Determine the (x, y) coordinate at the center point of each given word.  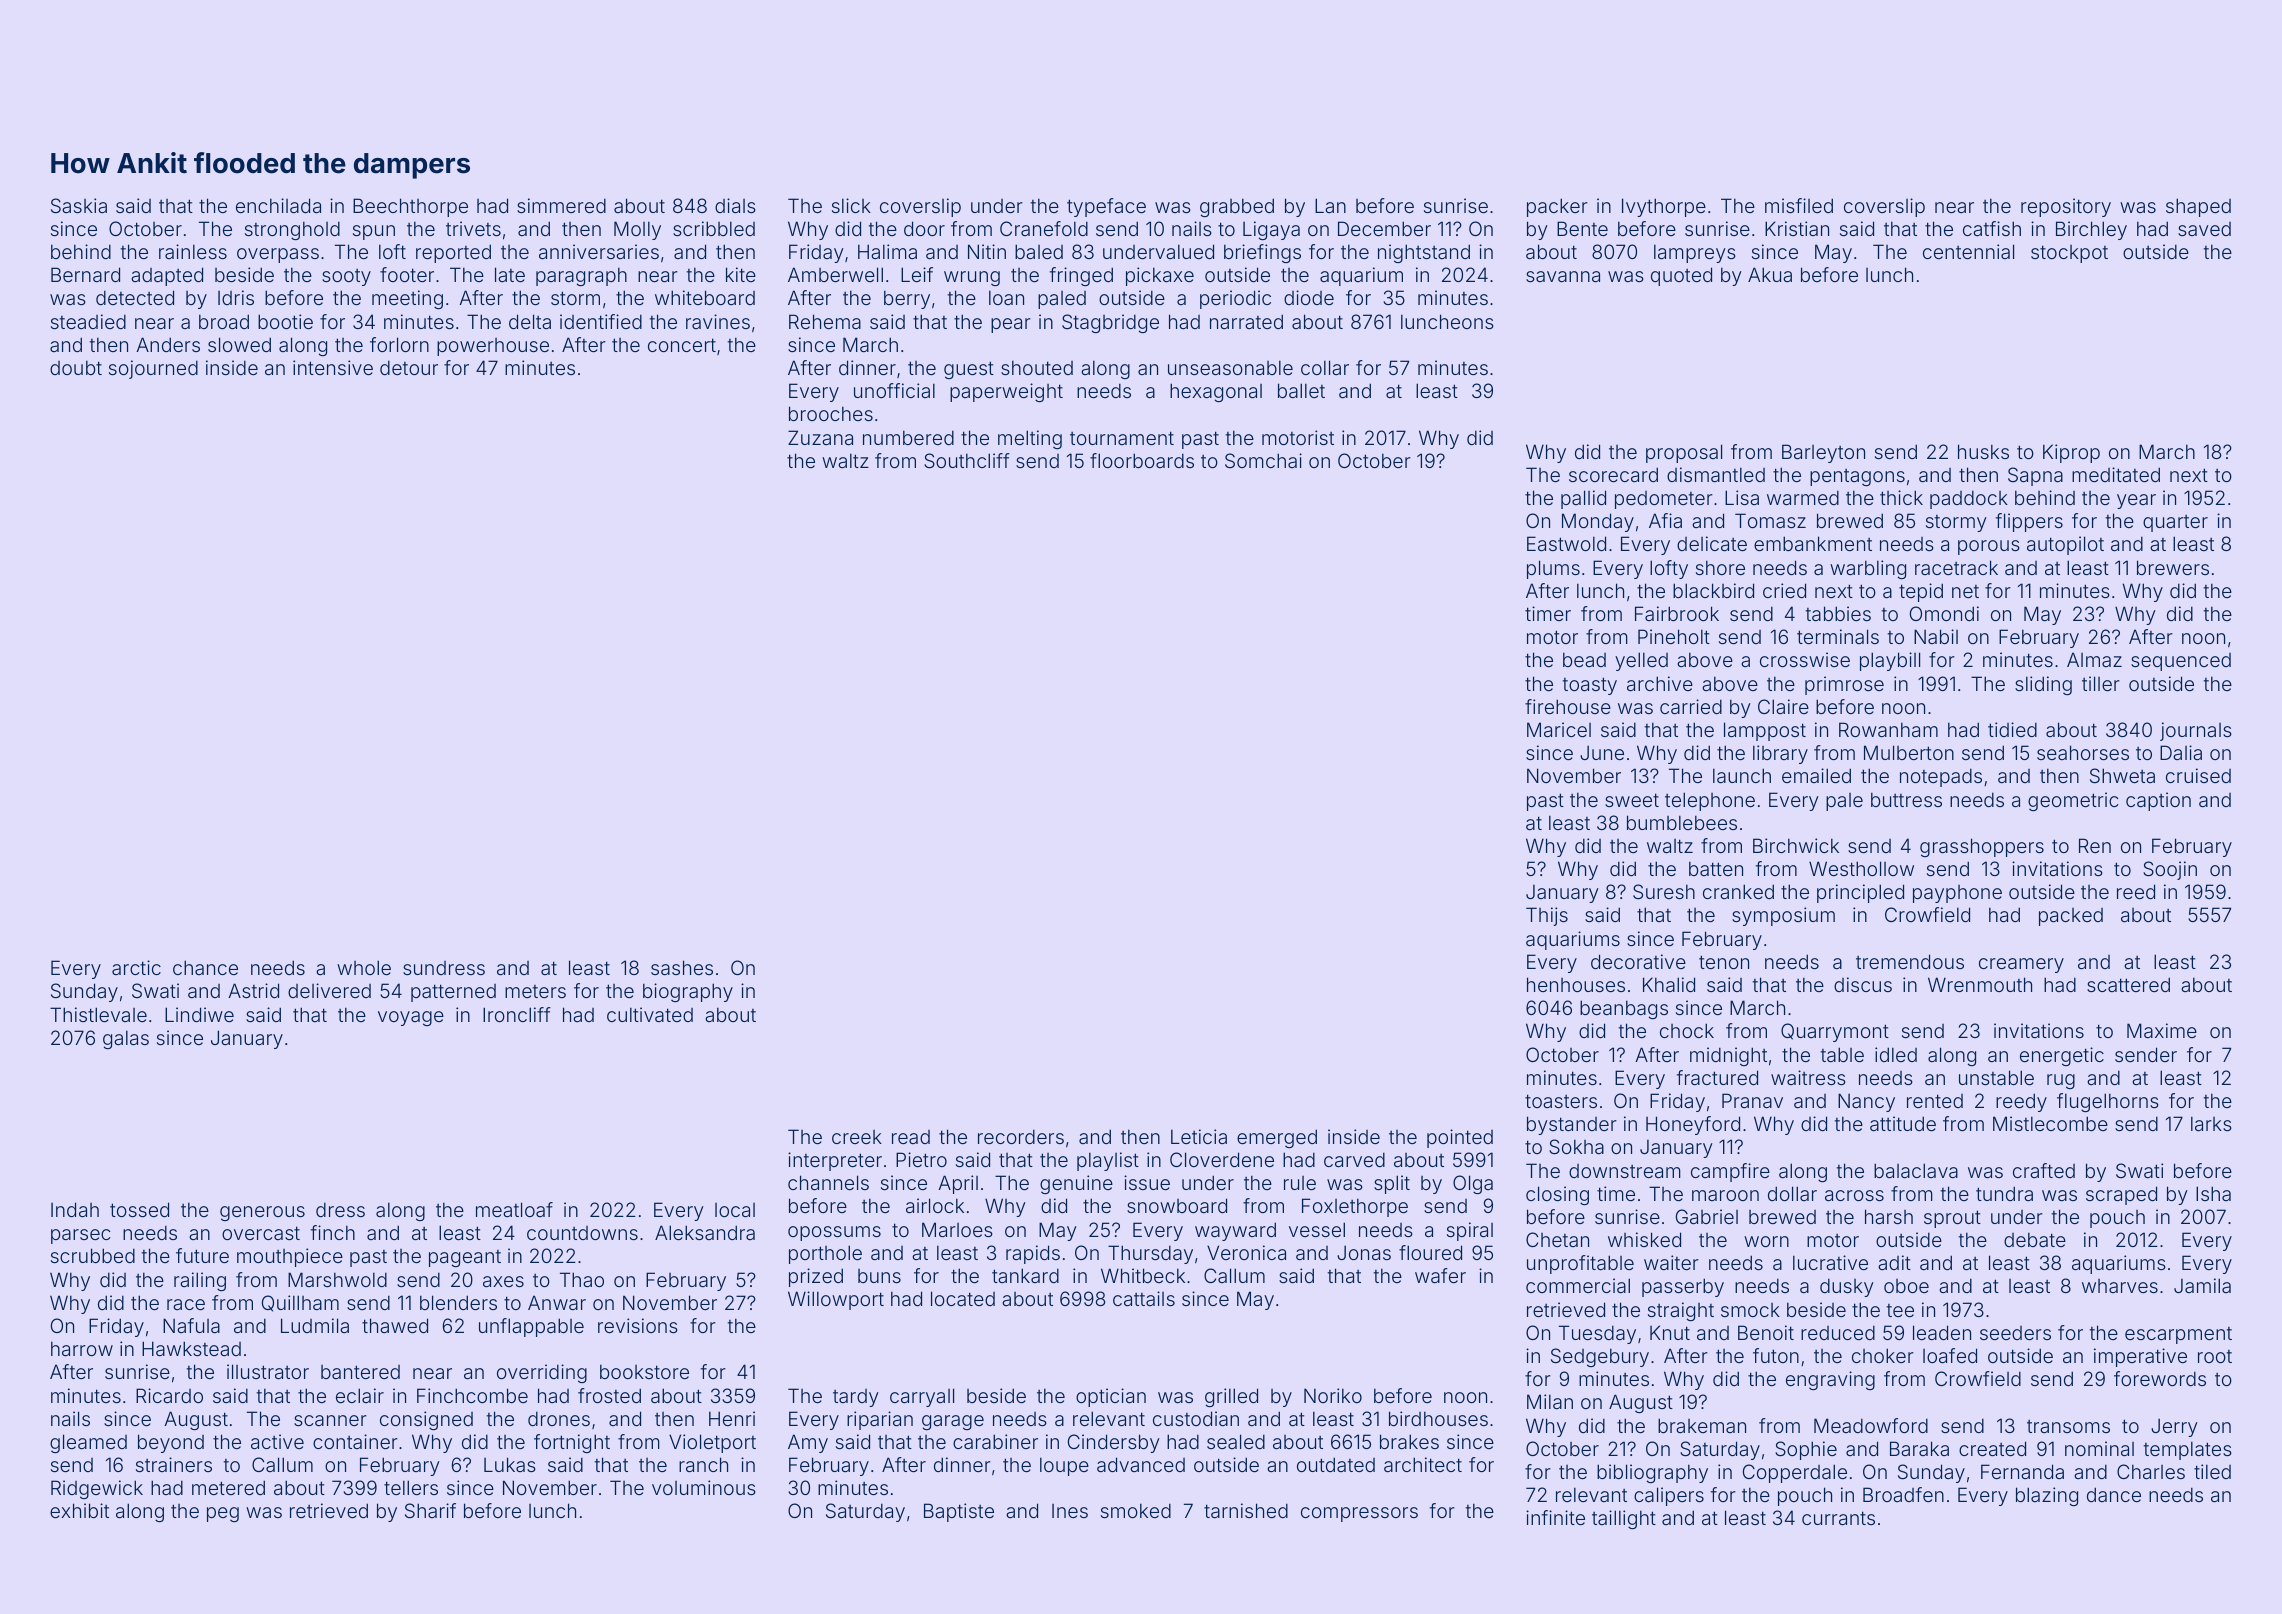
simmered (561, 205)
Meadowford (1871, 1425)
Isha (2213, 1193)
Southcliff (967, 460)
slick (851, 205)
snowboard (1177, 1205)
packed (2071, 917)
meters (535, 991)
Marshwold (337, 1279)
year (2136, 501)
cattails (1144, 1298)
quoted (1681, 276)
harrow (82, 1348)
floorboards (1142, 460)
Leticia (1199, 1136)
